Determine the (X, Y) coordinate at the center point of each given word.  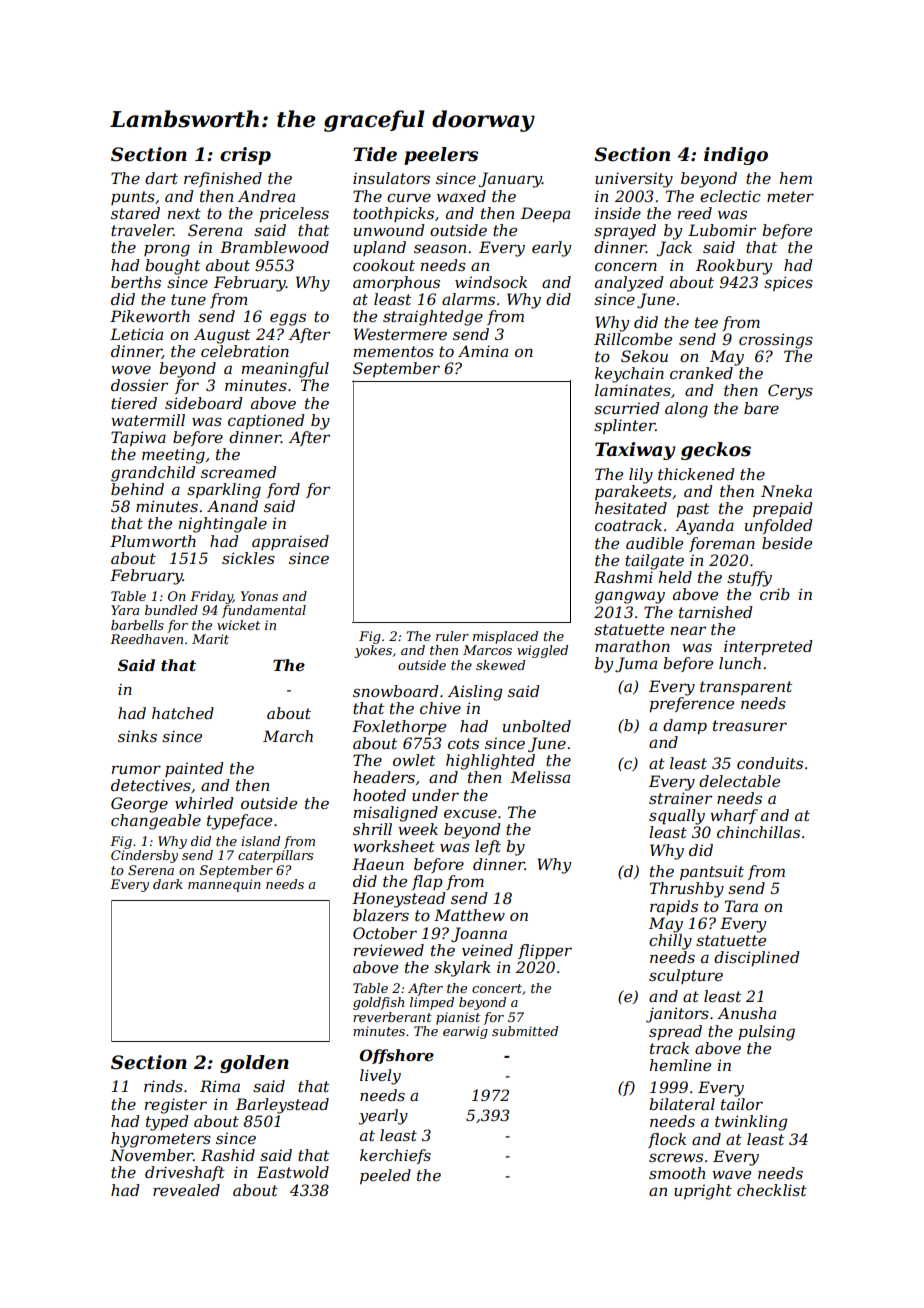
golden (254, 1064)
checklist (772, 1190)
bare (761, 408)
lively (380, 1077)
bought (172, 267)
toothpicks (393, 214)
